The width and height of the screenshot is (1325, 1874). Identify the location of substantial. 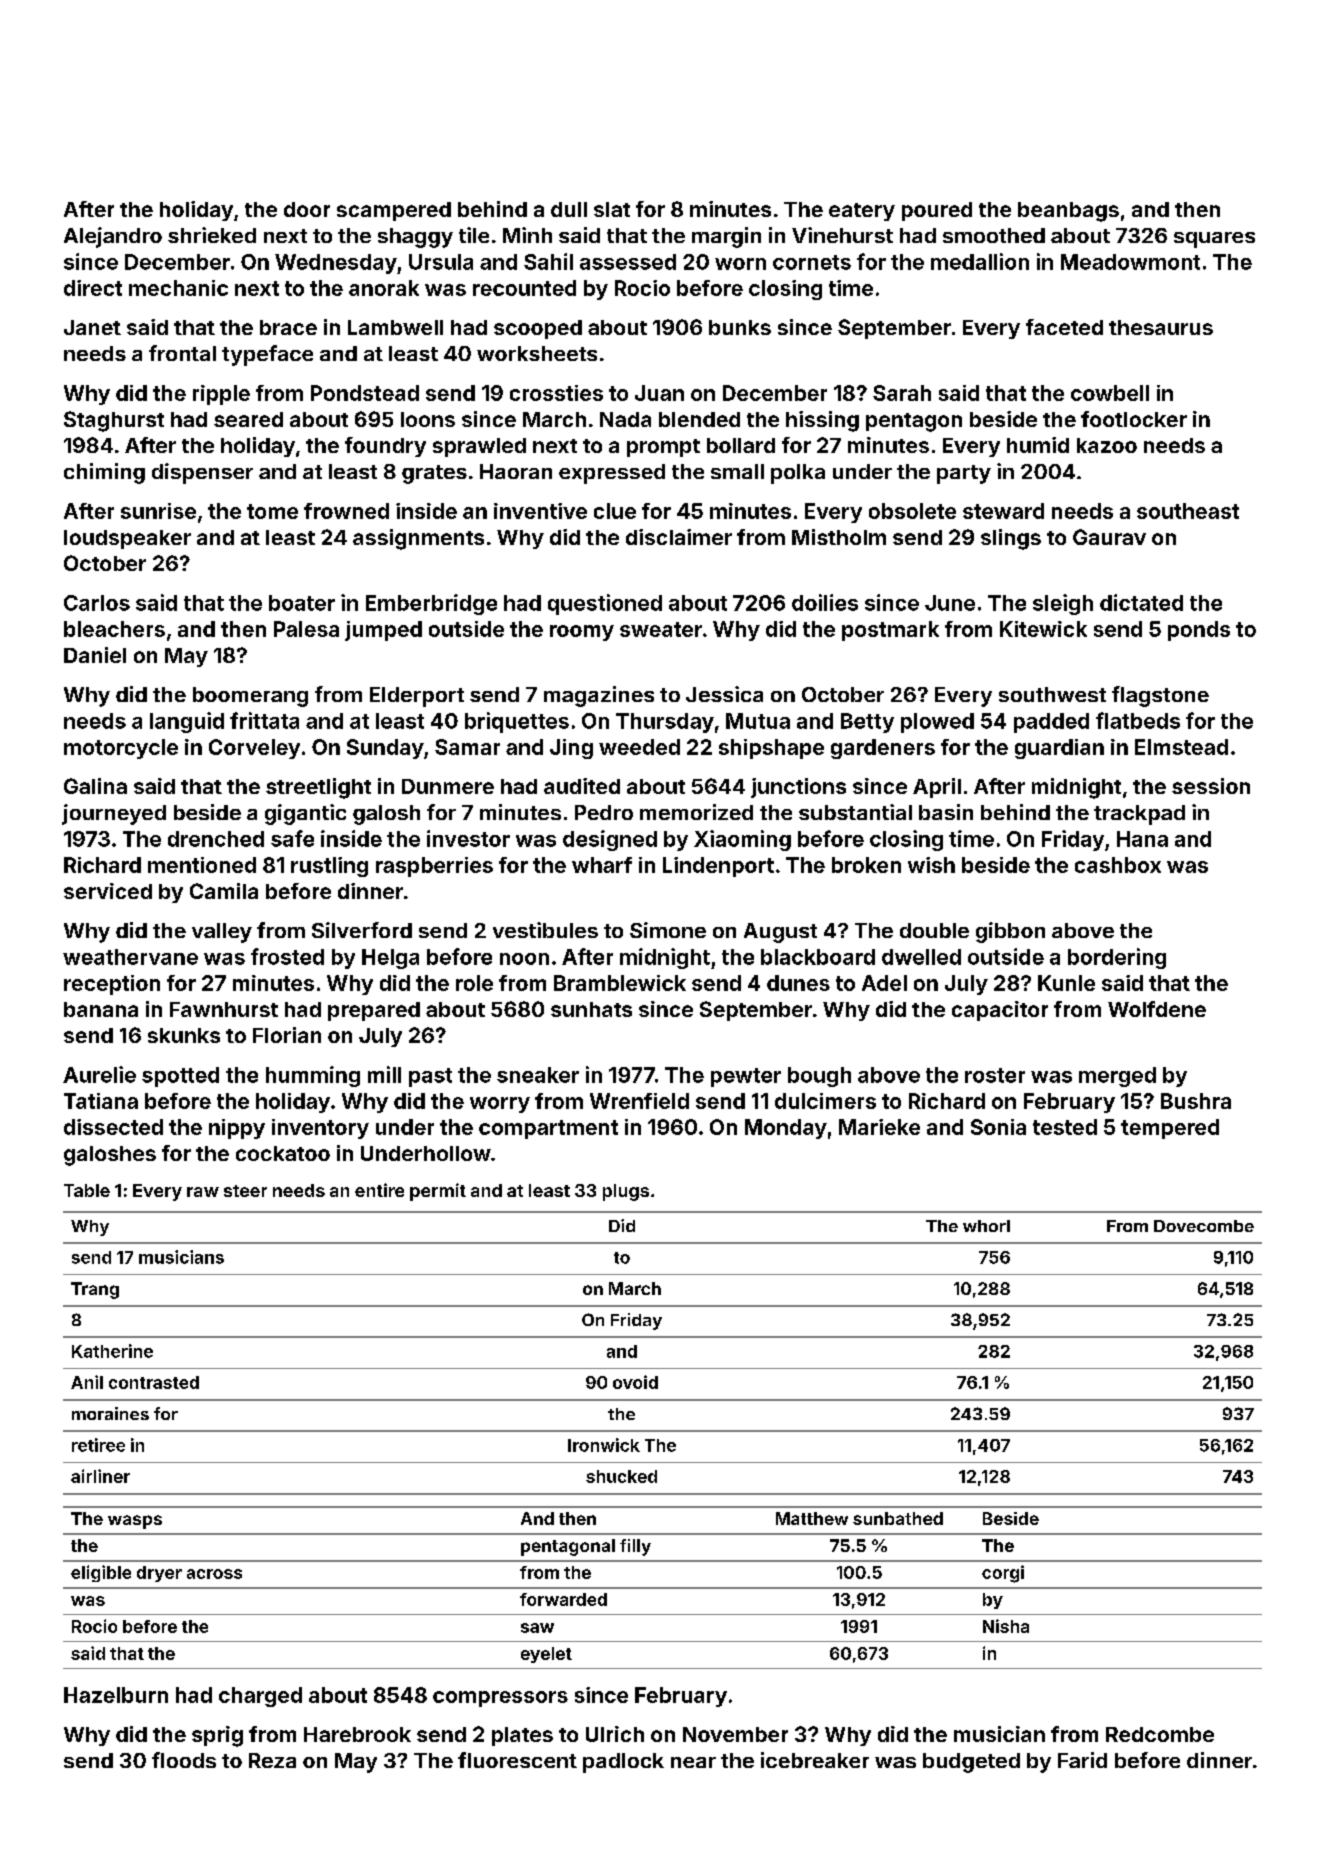
(855, 812).
